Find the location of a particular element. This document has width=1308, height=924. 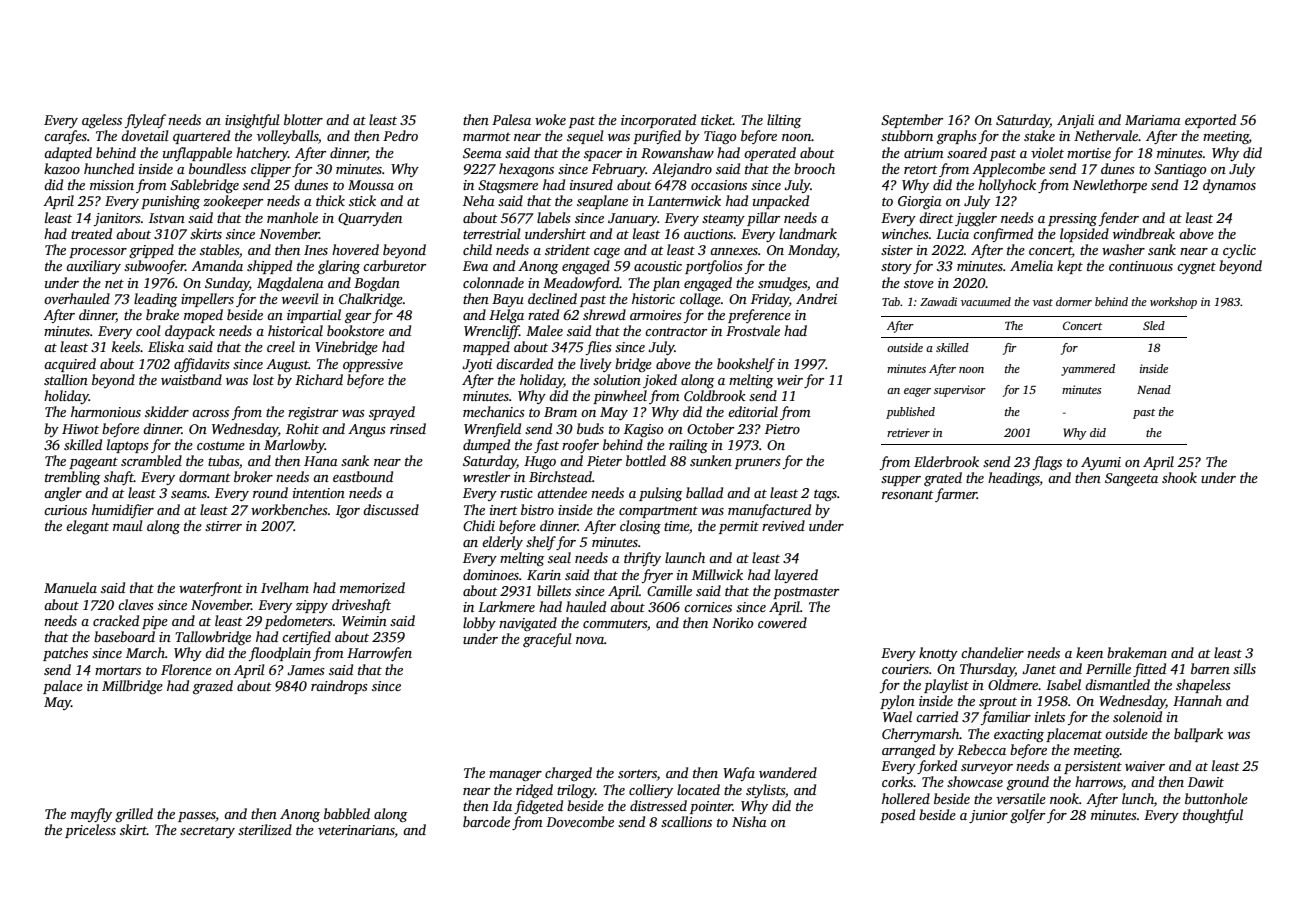

sequel is located at coordinates (585, 137).
